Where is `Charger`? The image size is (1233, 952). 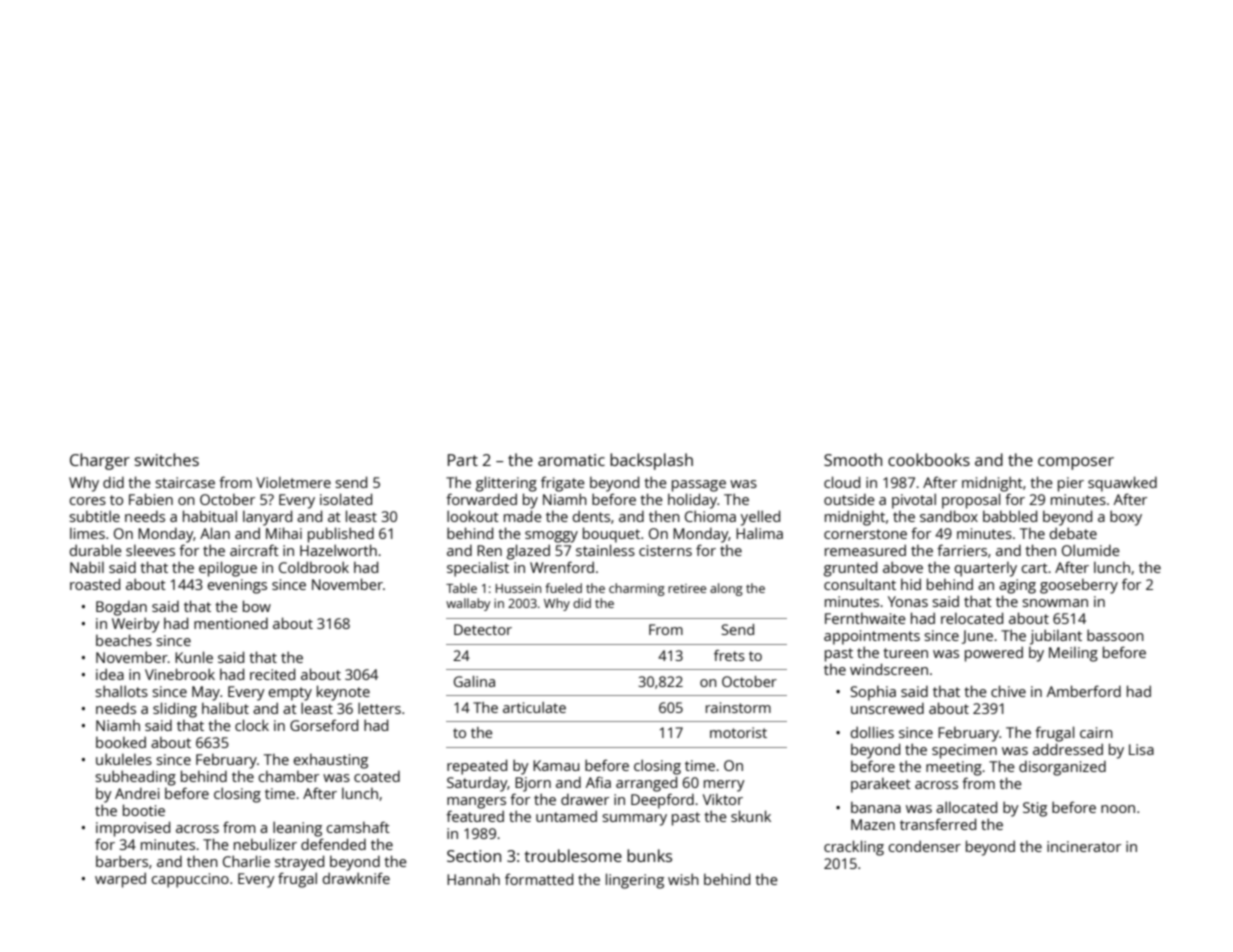 Charger is located at coordinates (100, 461).
